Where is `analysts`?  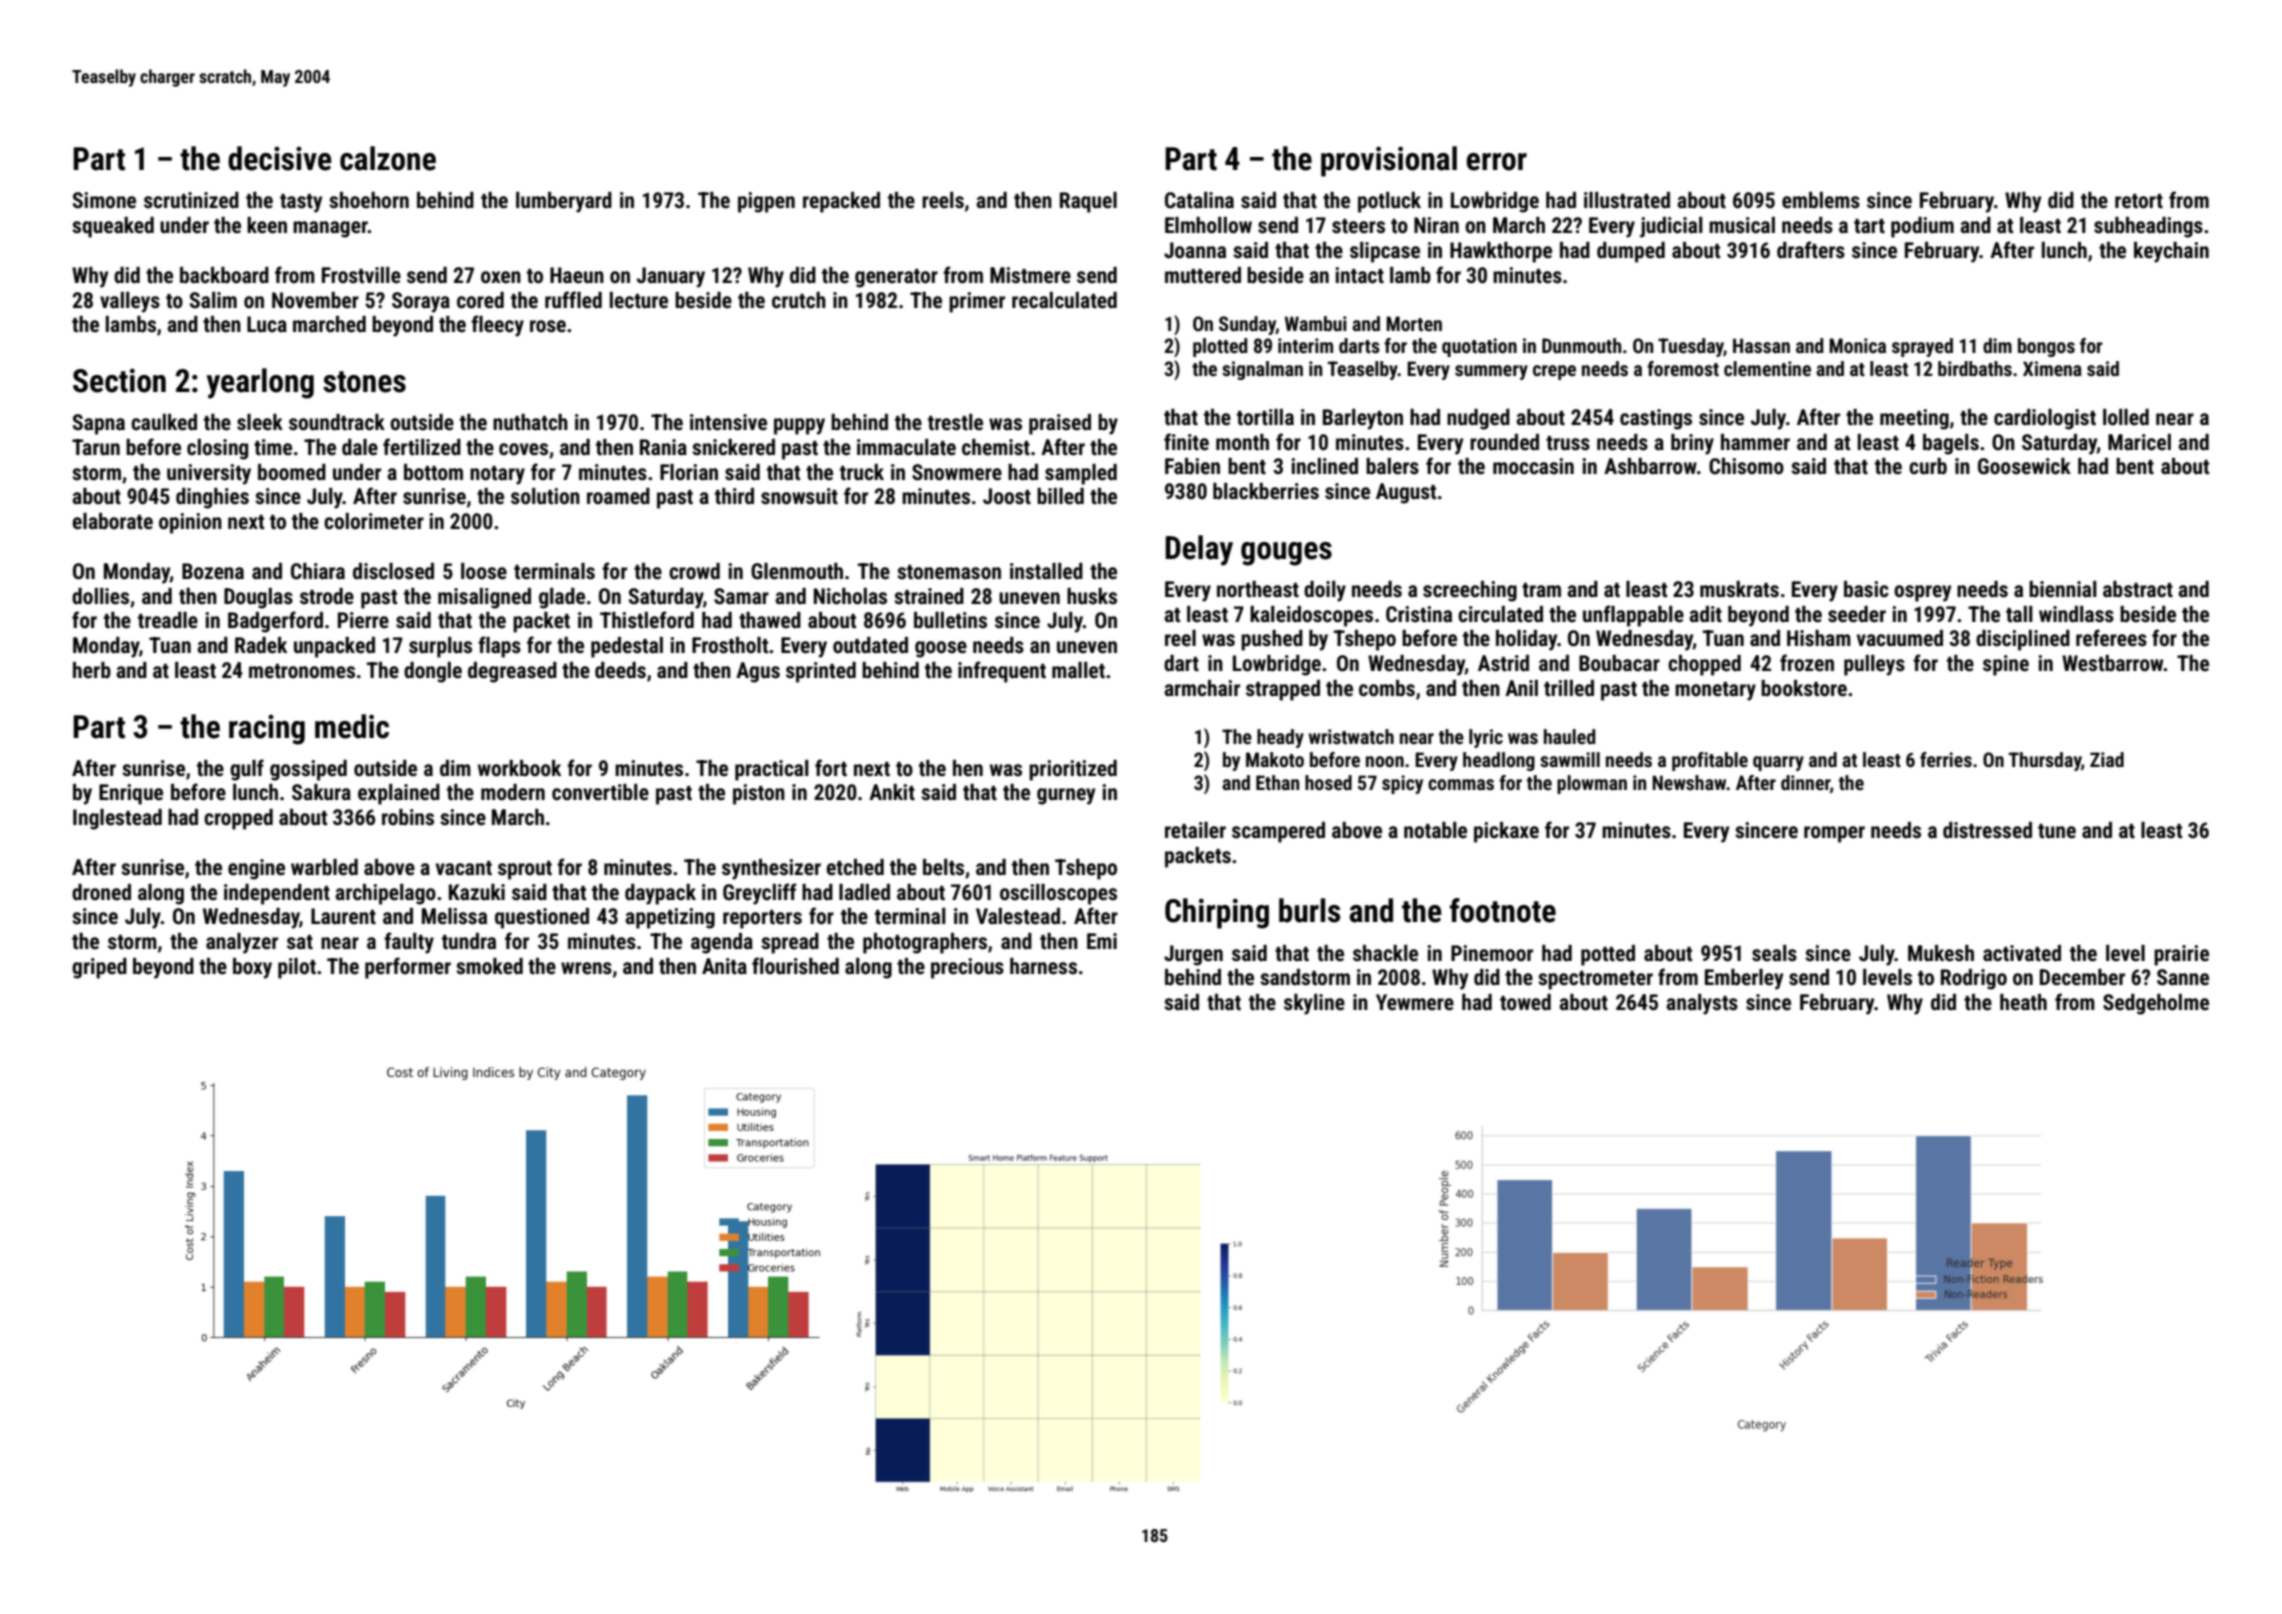
analysts is located at coordinates (1702, 1004).
